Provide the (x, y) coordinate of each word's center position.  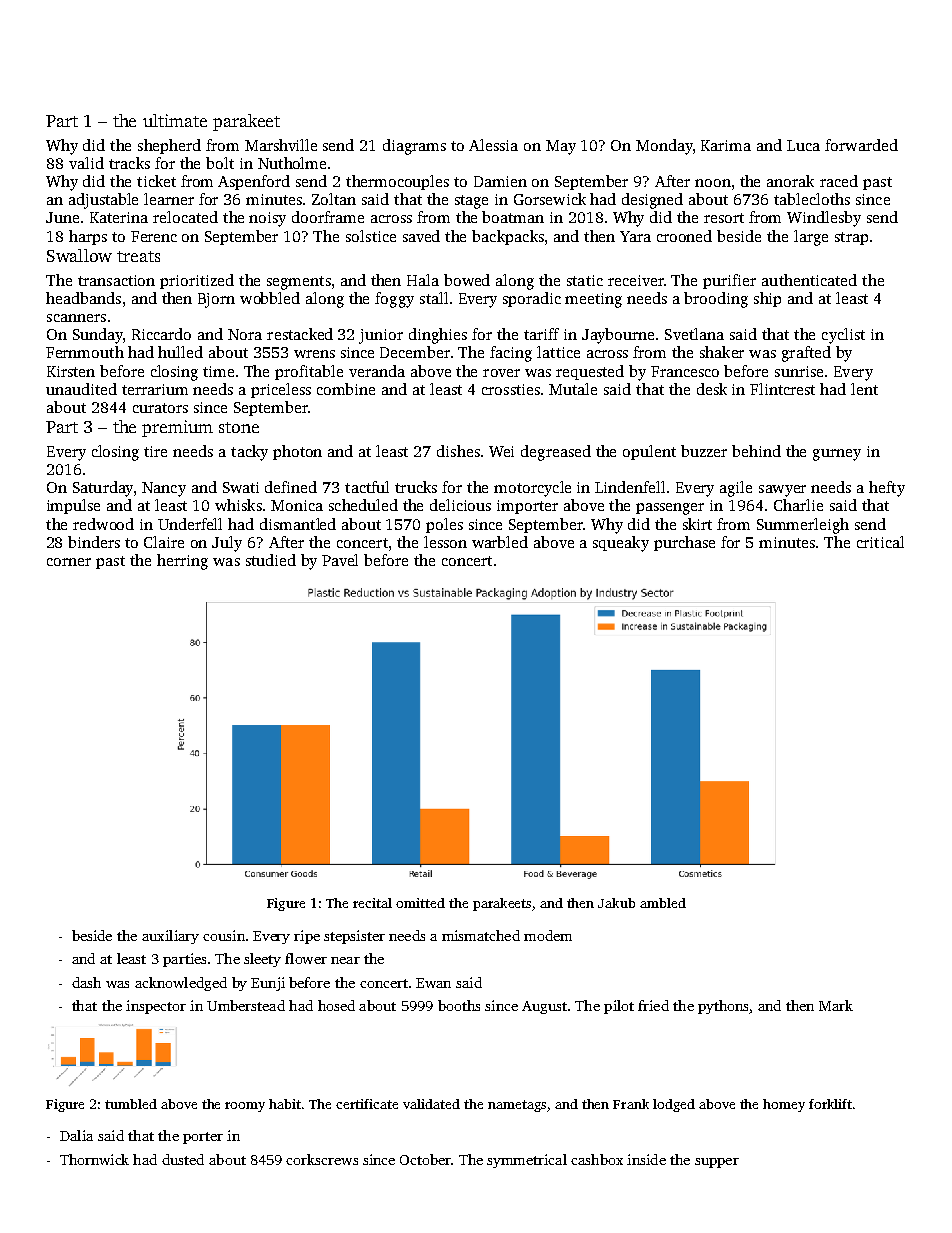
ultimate (175, 120)
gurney (837, 455)
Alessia (493, 145)
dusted (183, 1159)
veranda (377, 371)
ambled (663, 903)
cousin (224, 935)
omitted (420, 903)
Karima (726, 145)
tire (155, 451)
